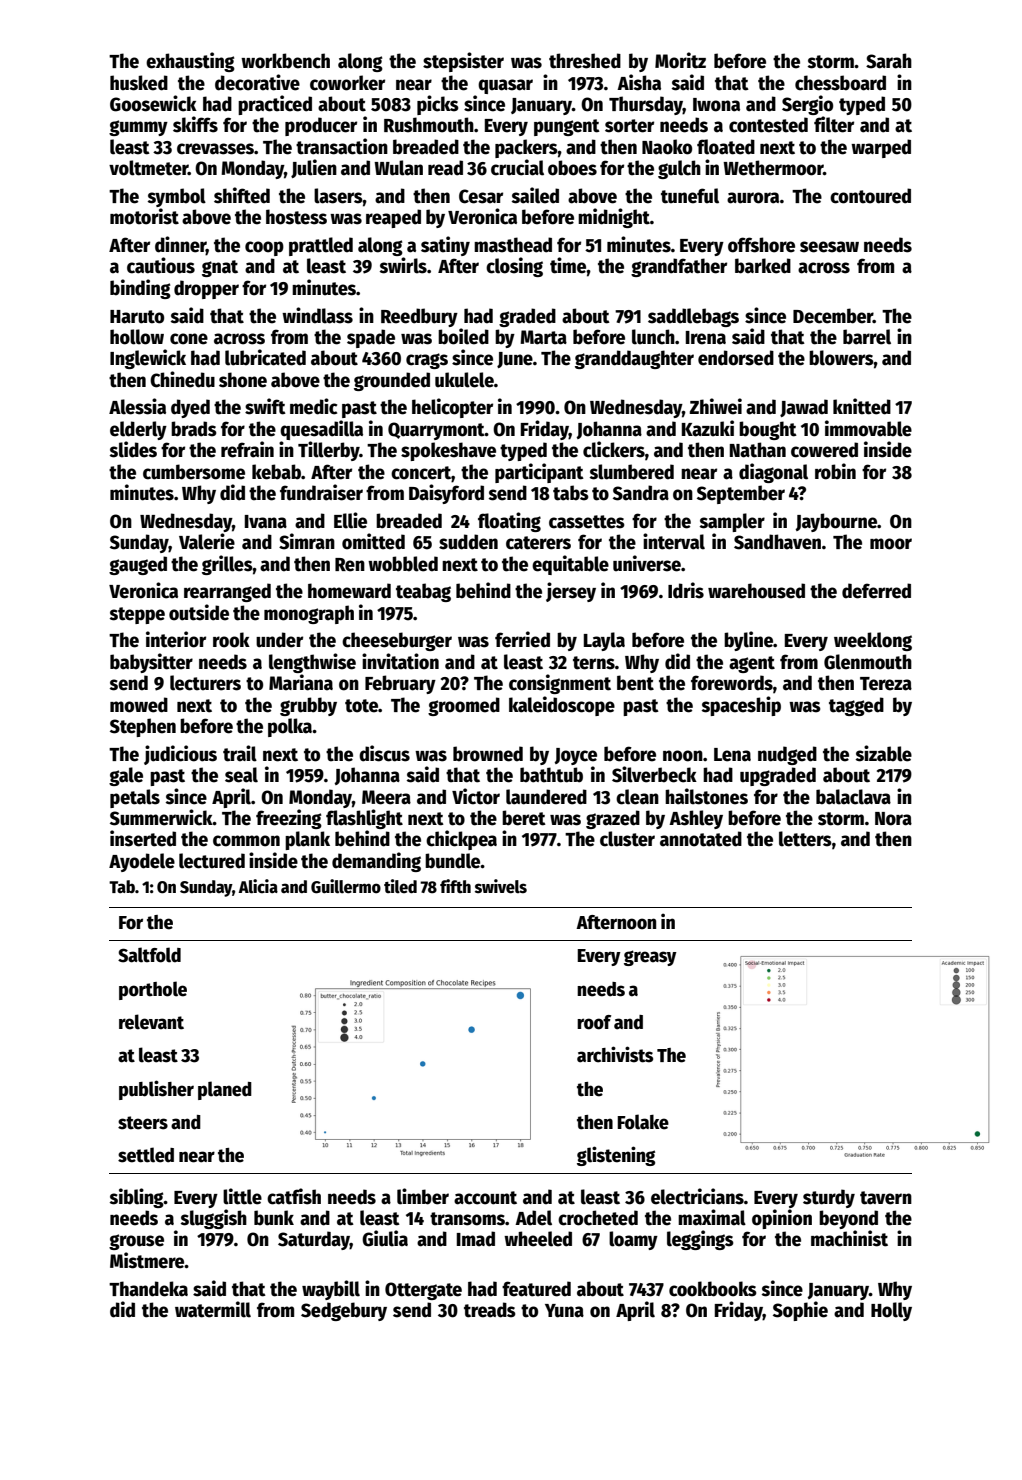 This screenshot has height=1480, width=1022. Describe the element at coordinates (594, 1022) in the screenshot. I see `roof` at that location.
